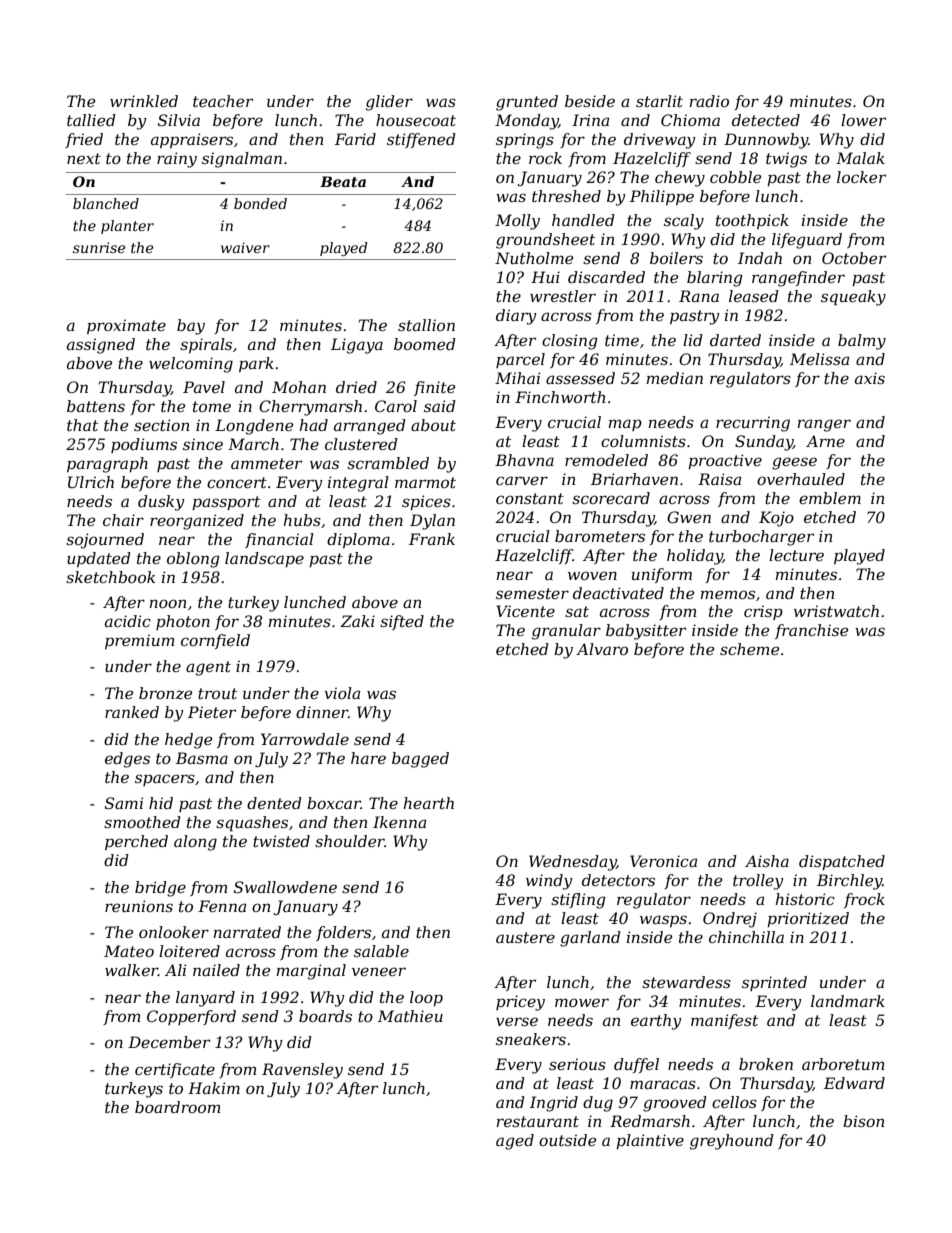 The height and width of the page is (1233, 952). What do you see at coordinates (854, 258) in the page?
I see `October` at bounding box center [854, 258].
